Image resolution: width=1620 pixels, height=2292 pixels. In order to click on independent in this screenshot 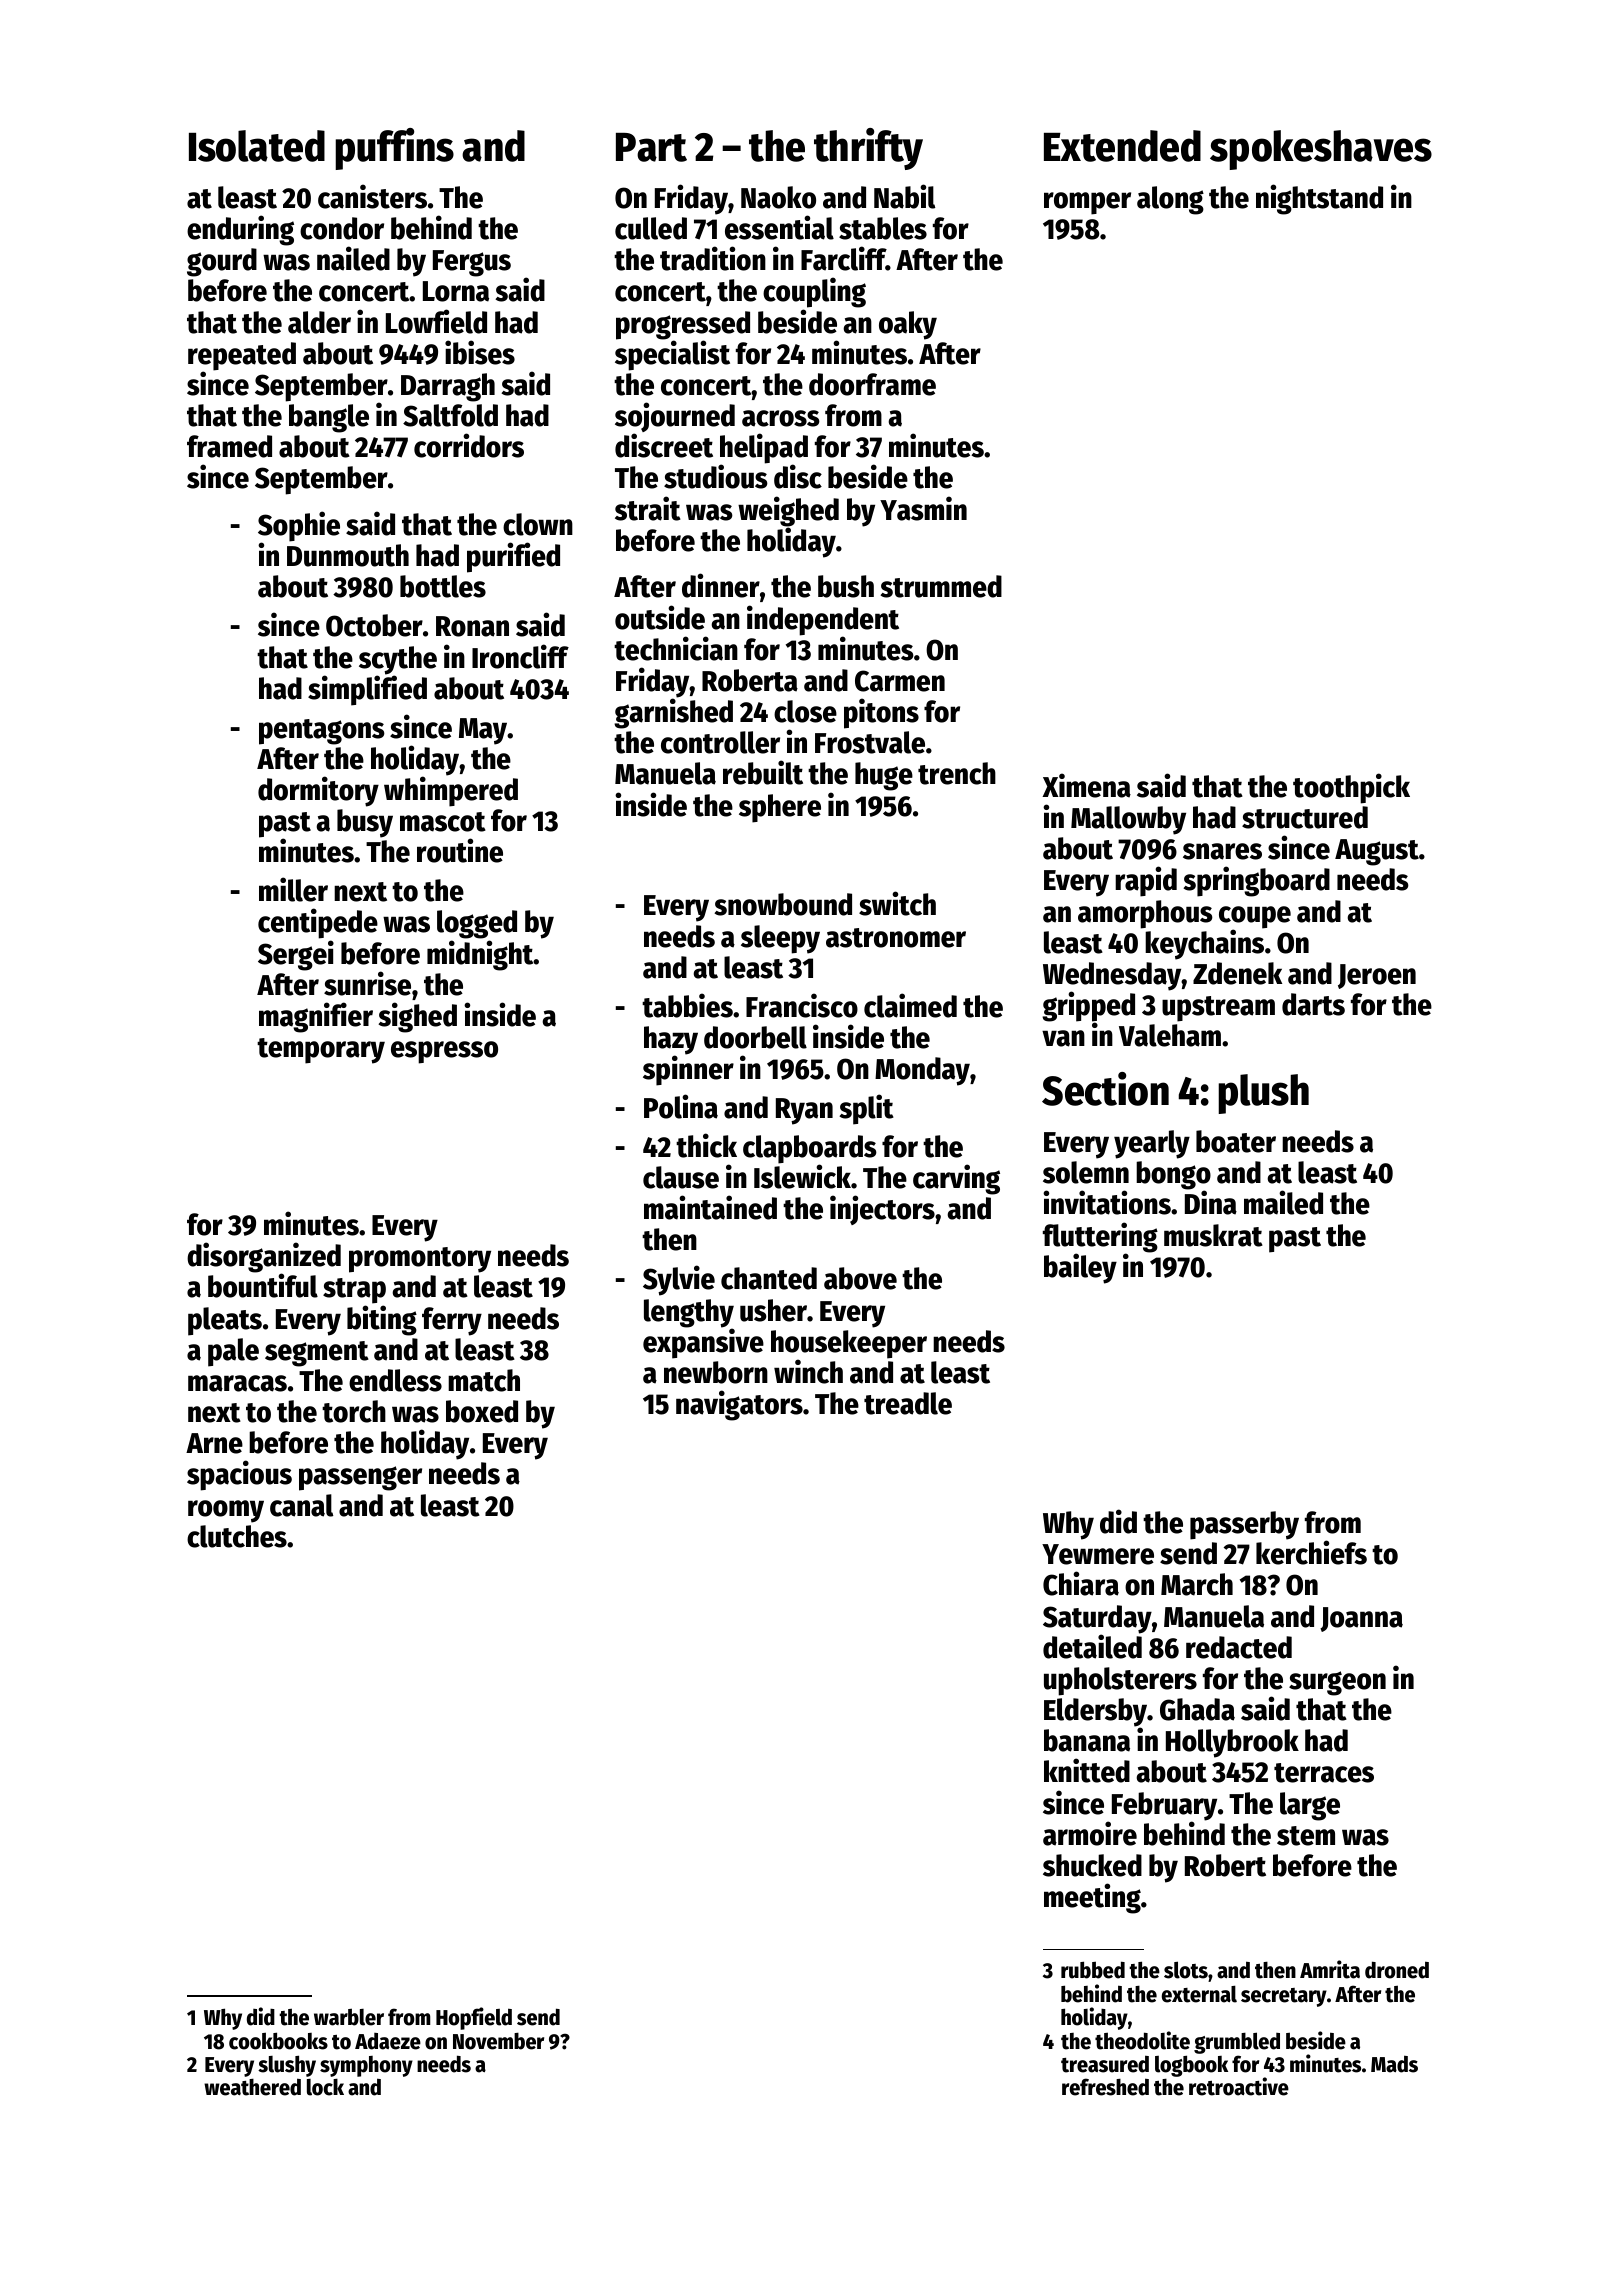, I will do `click(823, 620)`.
